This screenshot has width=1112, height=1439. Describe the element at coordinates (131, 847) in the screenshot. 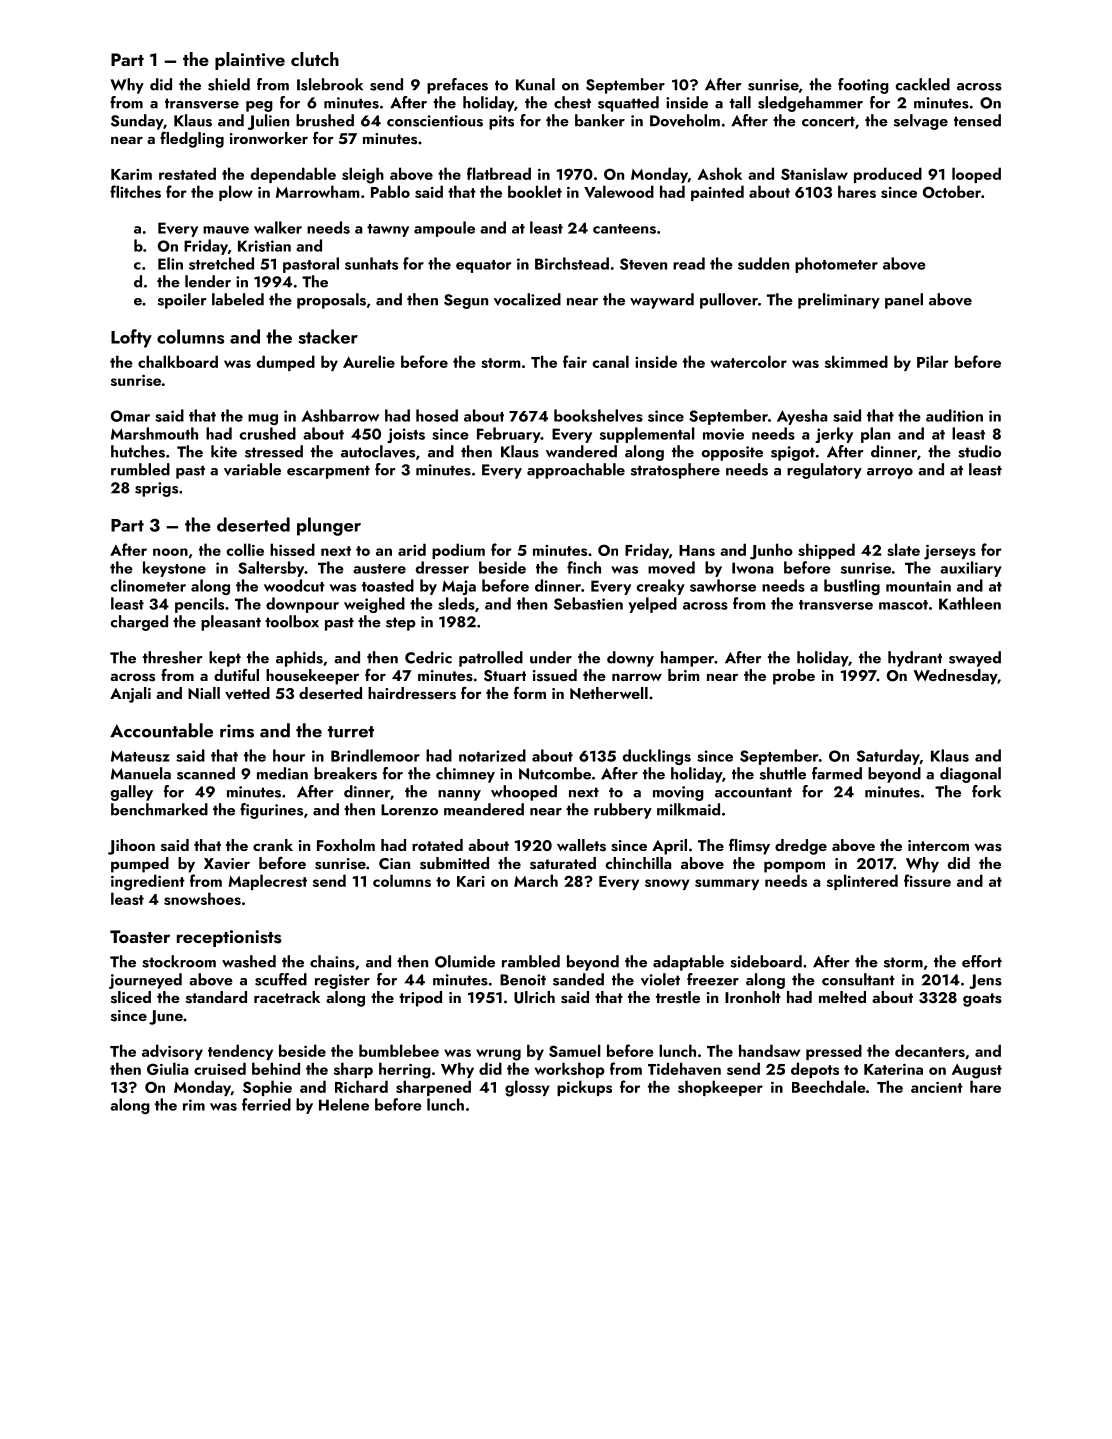

I see `Jihoon` at that location.
